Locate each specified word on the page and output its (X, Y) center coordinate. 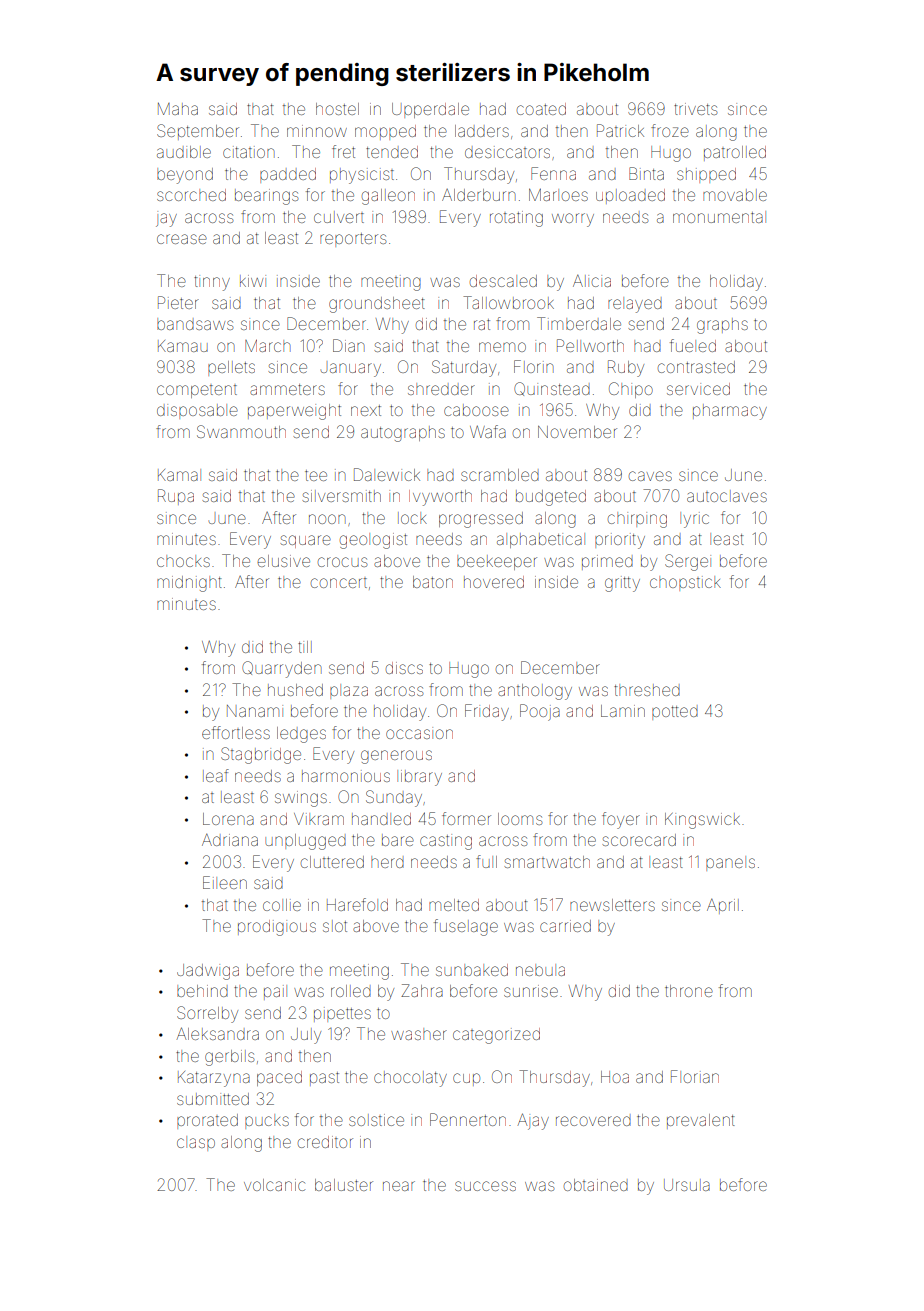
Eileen (225, 882)
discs (404, 668)
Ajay (533, 1121)
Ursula (687, 1185)
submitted (213, 1099)
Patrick (620, 130)
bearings (266, 197)
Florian (695, 1076)
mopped (385, 132)
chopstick (685, 583)
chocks (183, 561)
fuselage (466, 927)
